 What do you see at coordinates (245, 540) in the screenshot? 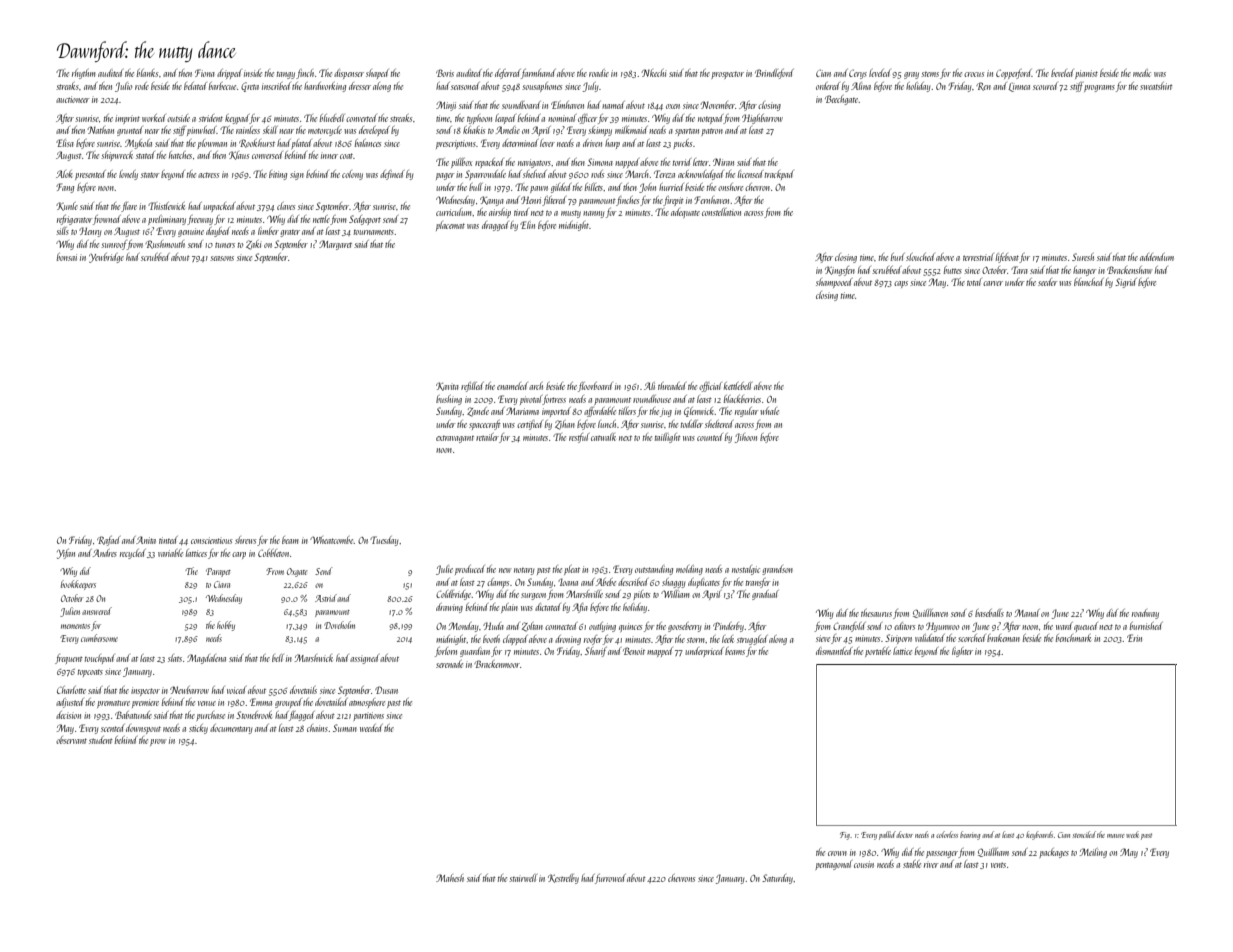
I see `shrews` at bounding box center [245, 540].
